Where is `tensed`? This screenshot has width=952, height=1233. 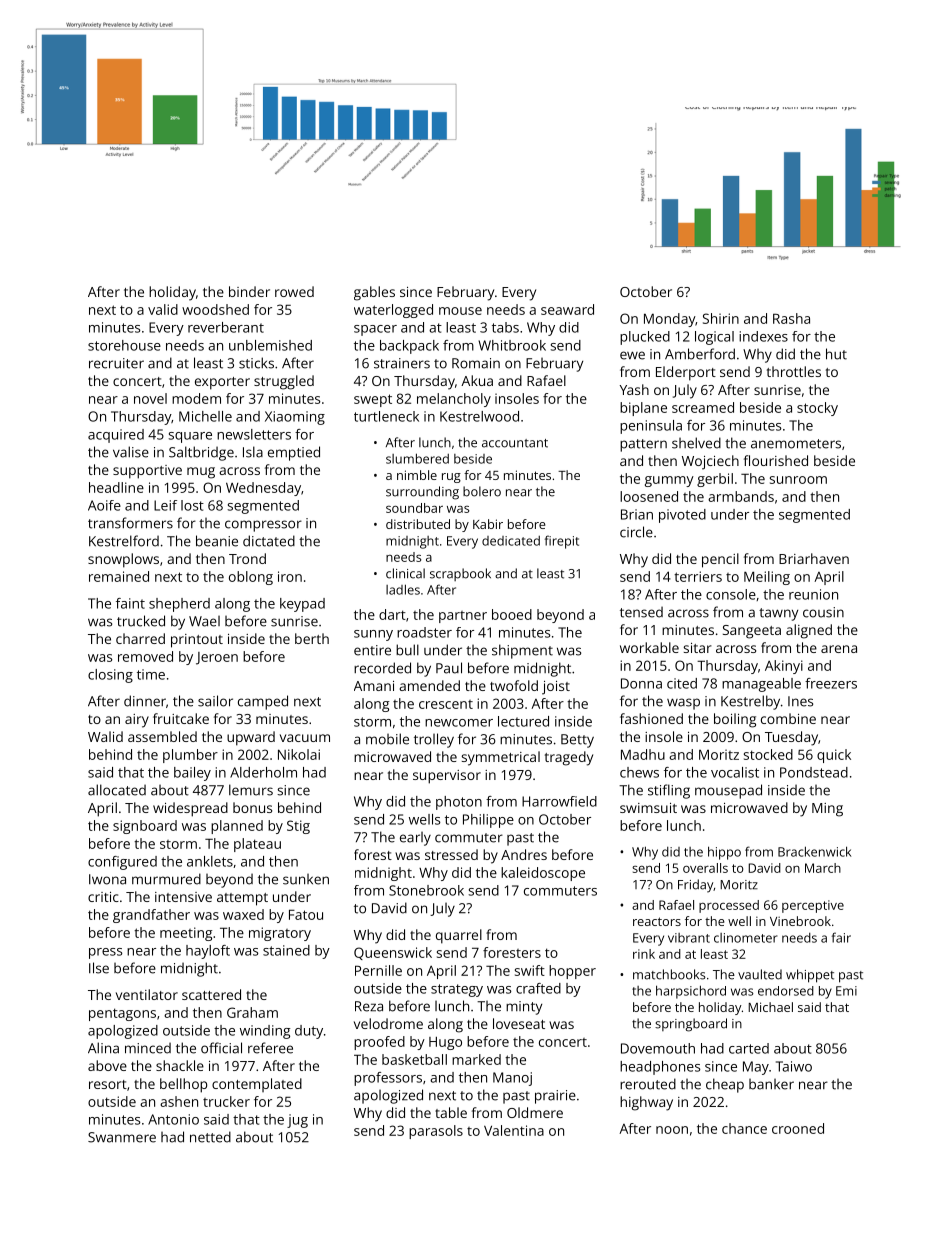
tensed is located at coordinates (641, 612).
